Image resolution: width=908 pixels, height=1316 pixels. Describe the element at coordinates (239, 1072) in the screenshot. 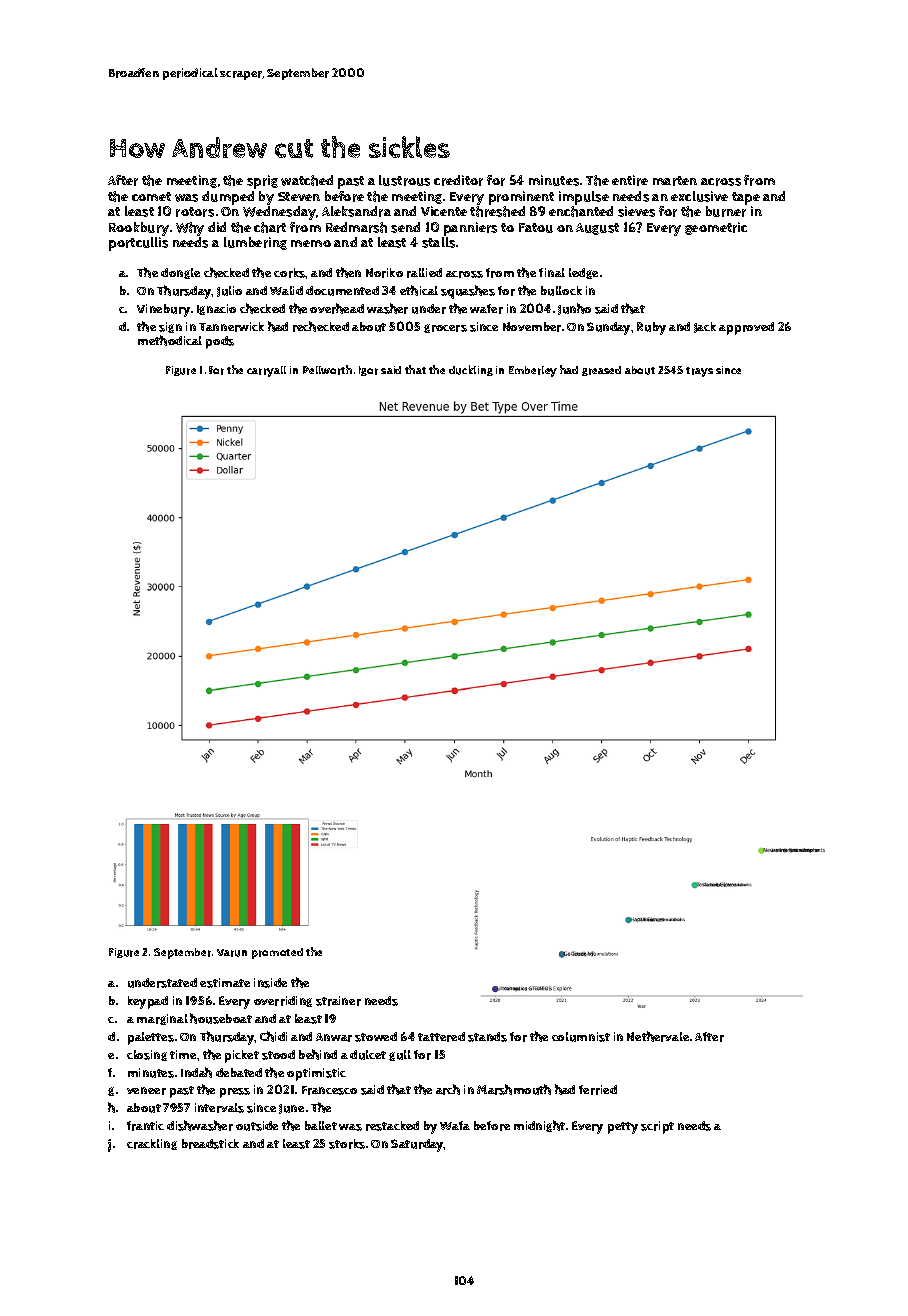

I see `debated` at that location.
